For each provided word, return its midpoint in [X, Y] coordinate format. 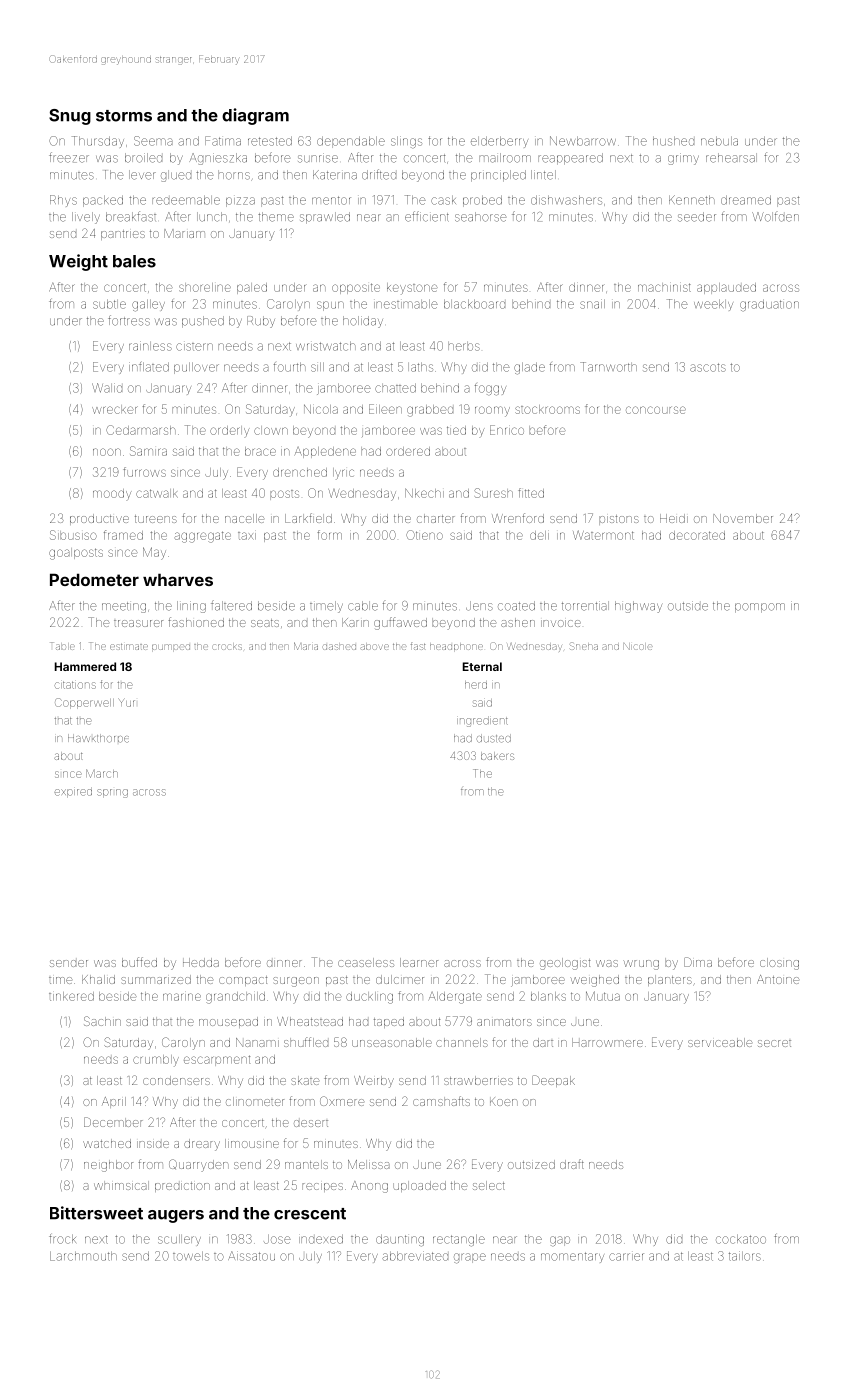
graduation [769, 305]
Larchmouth [83, 1256]
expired [73, 792]
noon [107, 452]
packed [103, 201]
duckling [369, 998]
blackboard [474, 304]
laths [420, 367]
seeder [697, 217]
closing [779, 964]
